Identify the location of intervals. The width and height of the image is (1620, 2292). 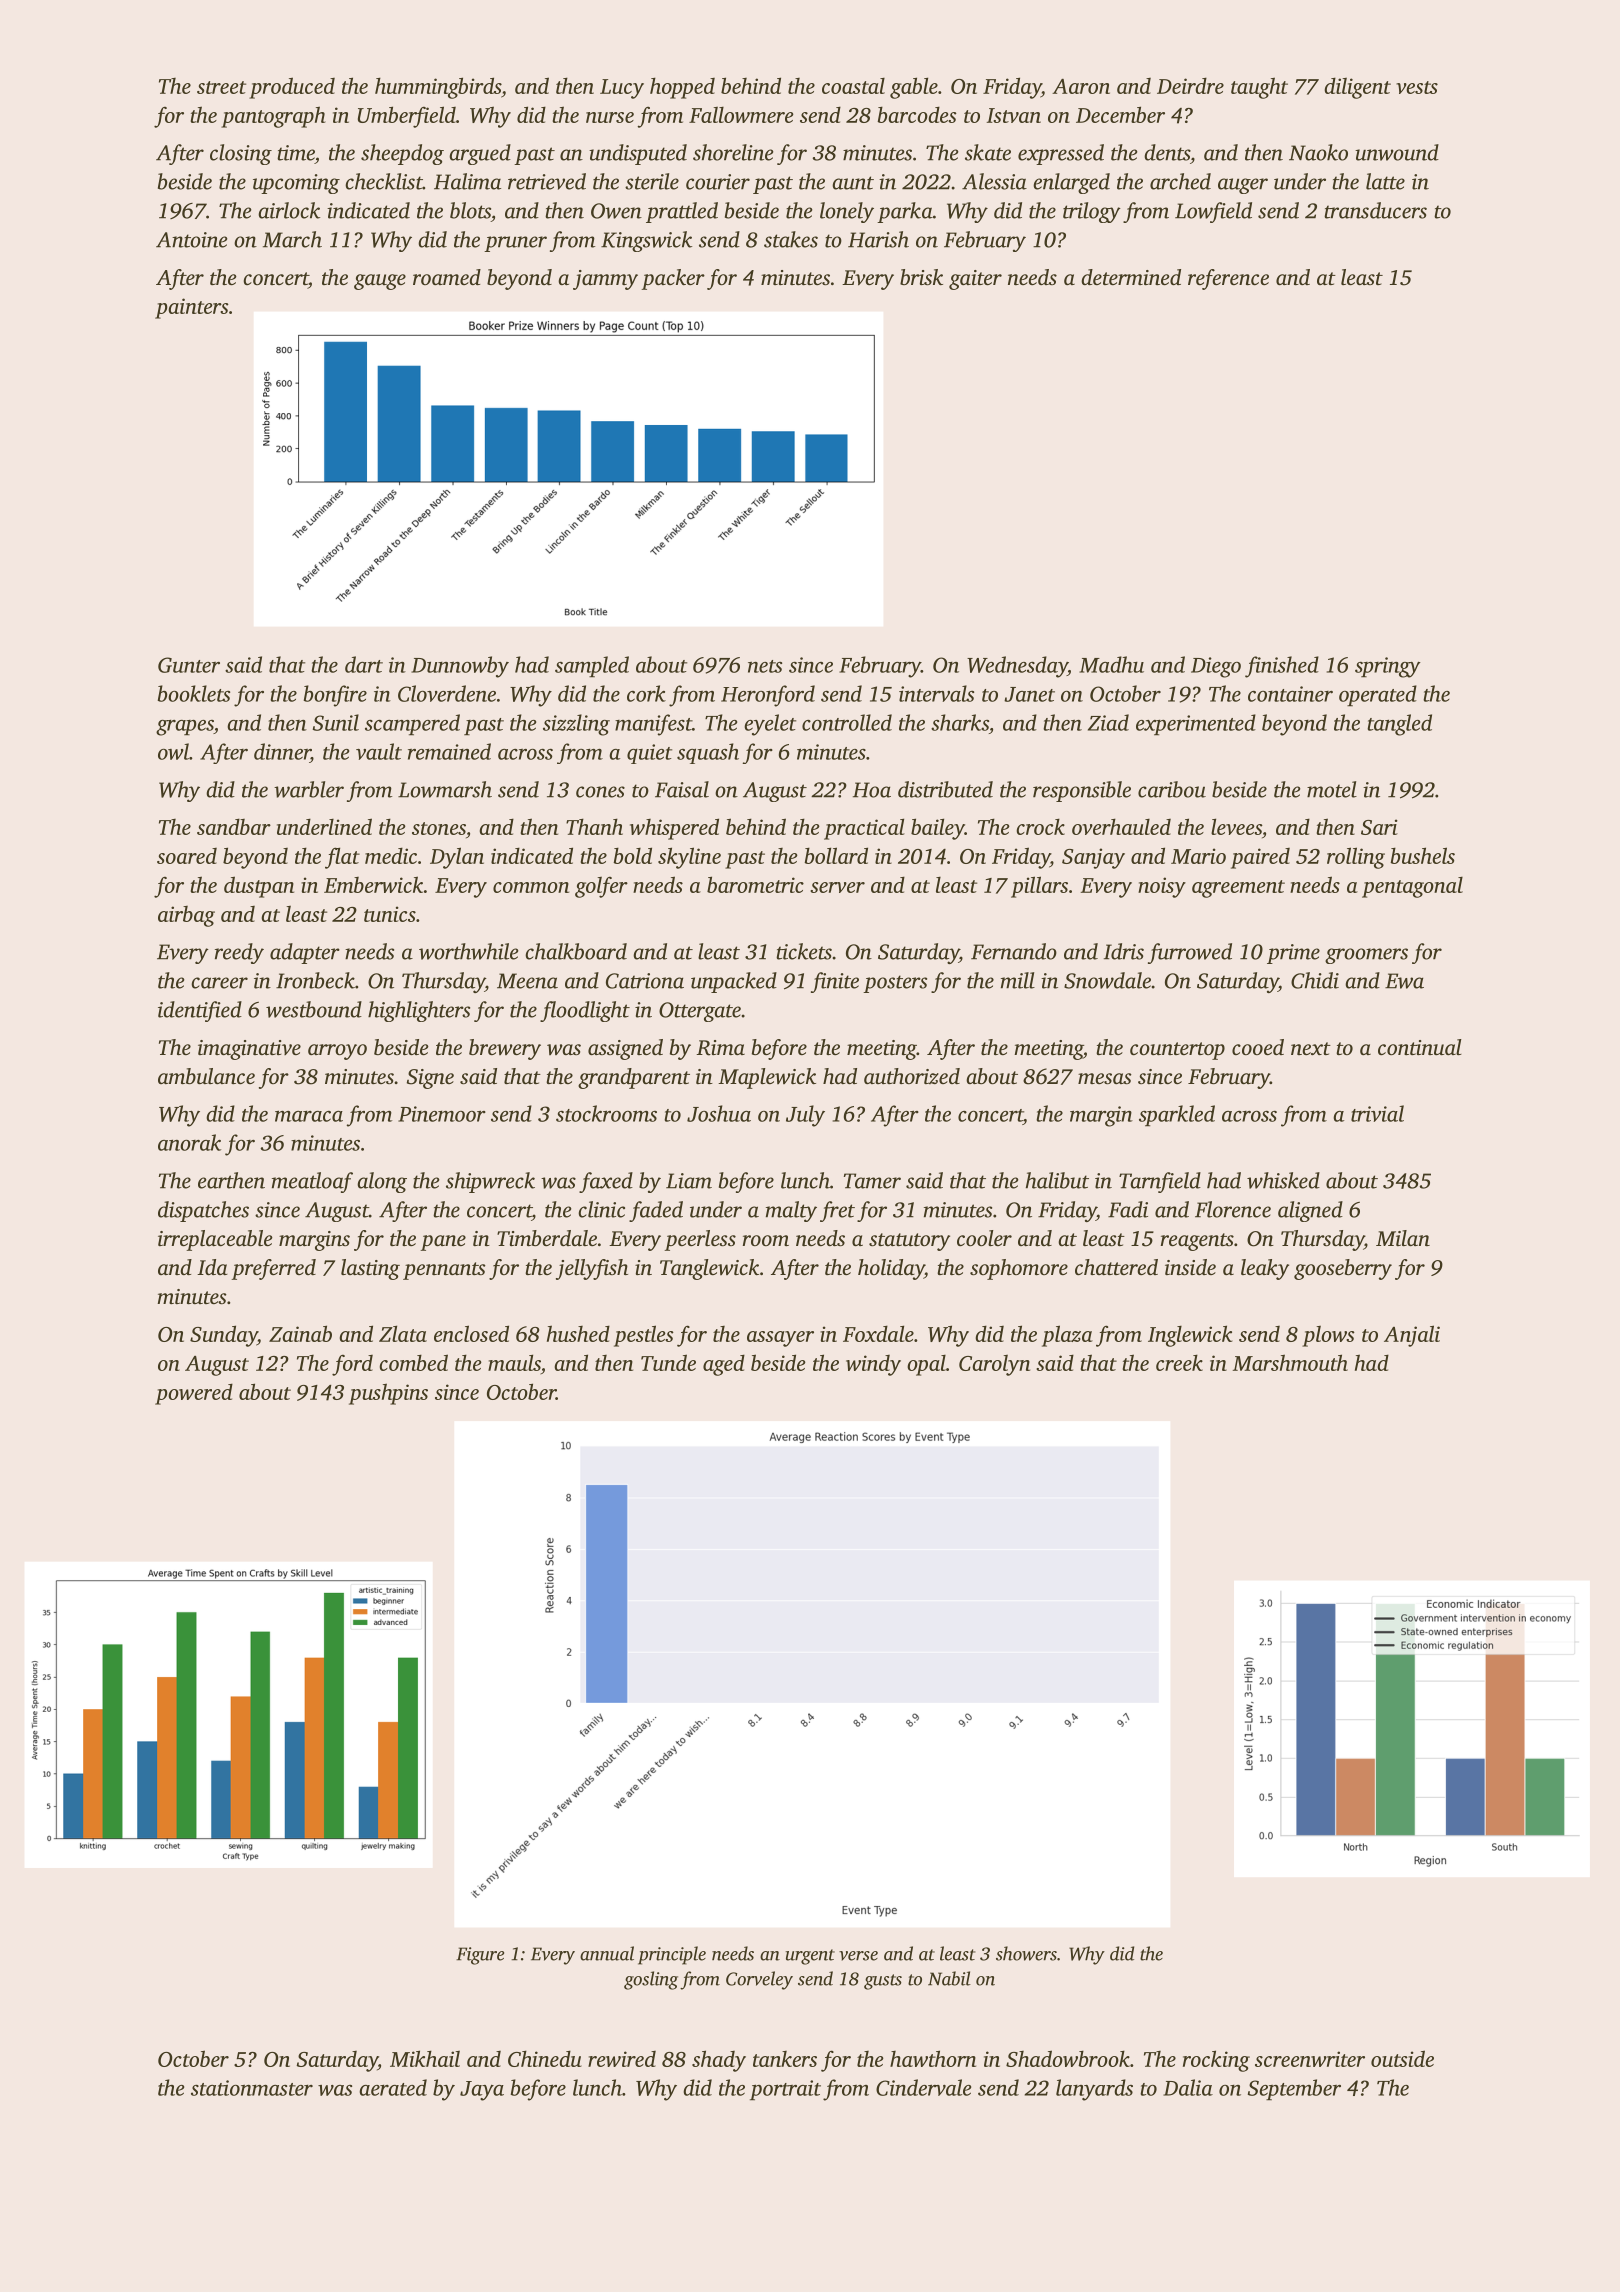
(936, 693).
